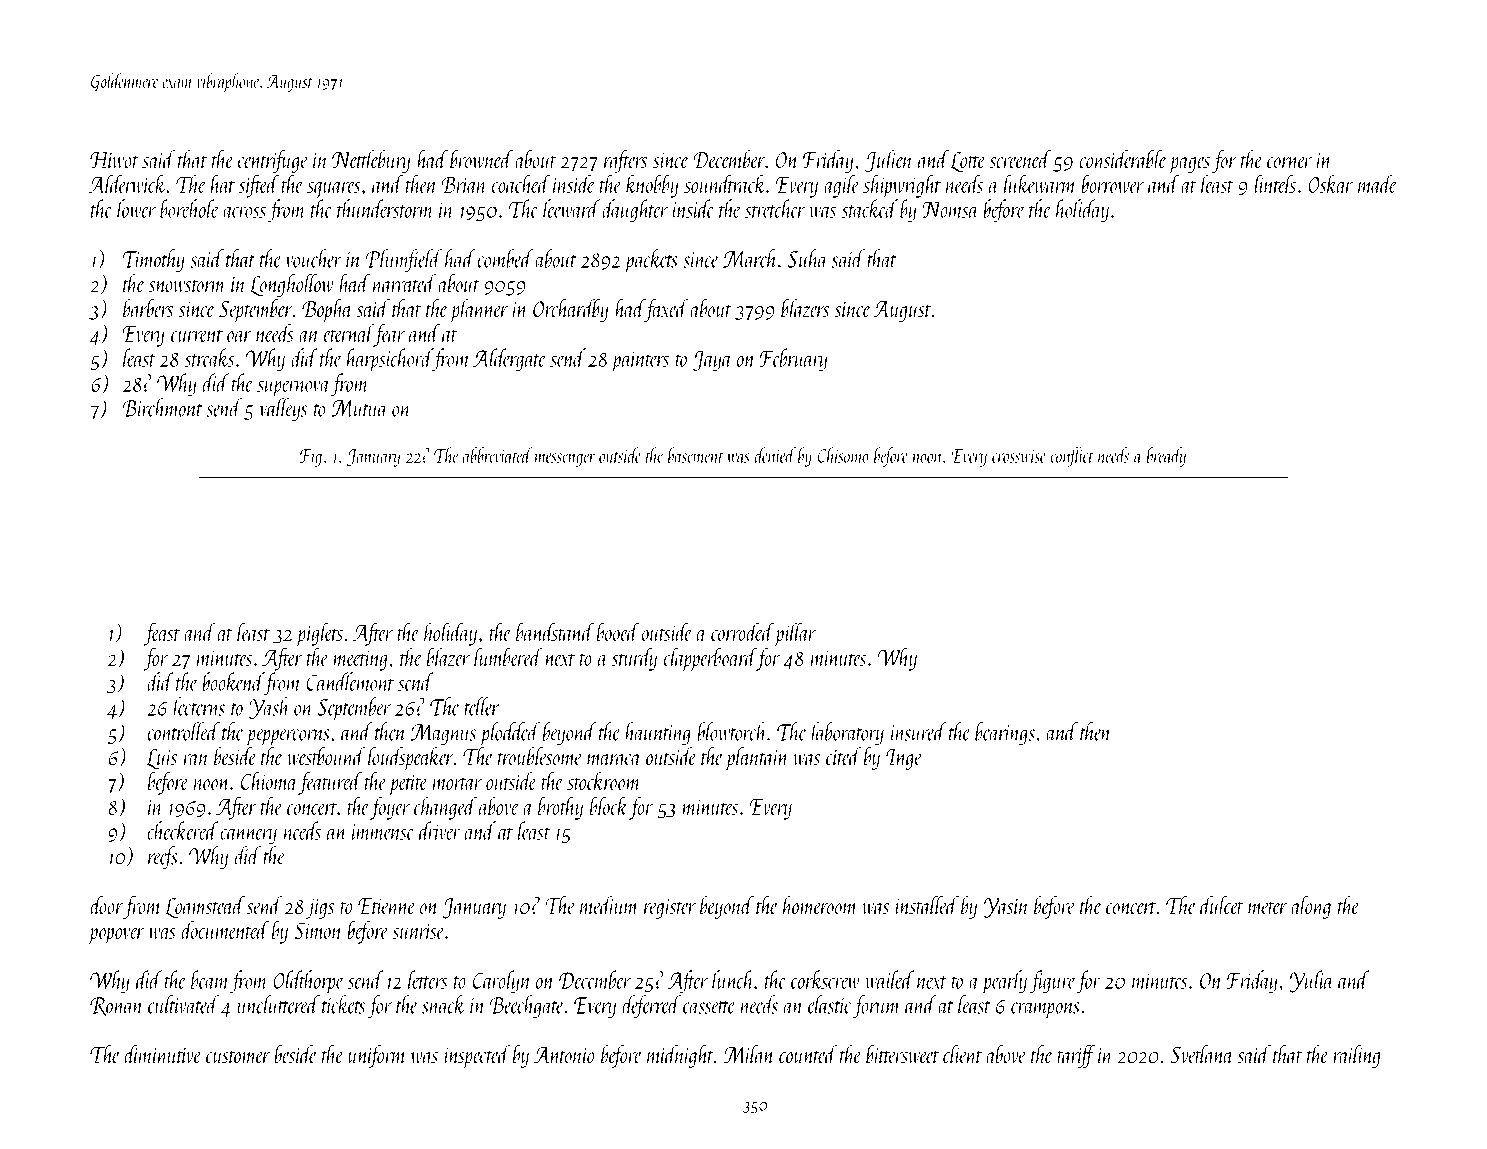 This screenshot has width=1487, height=1149. I want to click on Suha, so click(807, 258).
